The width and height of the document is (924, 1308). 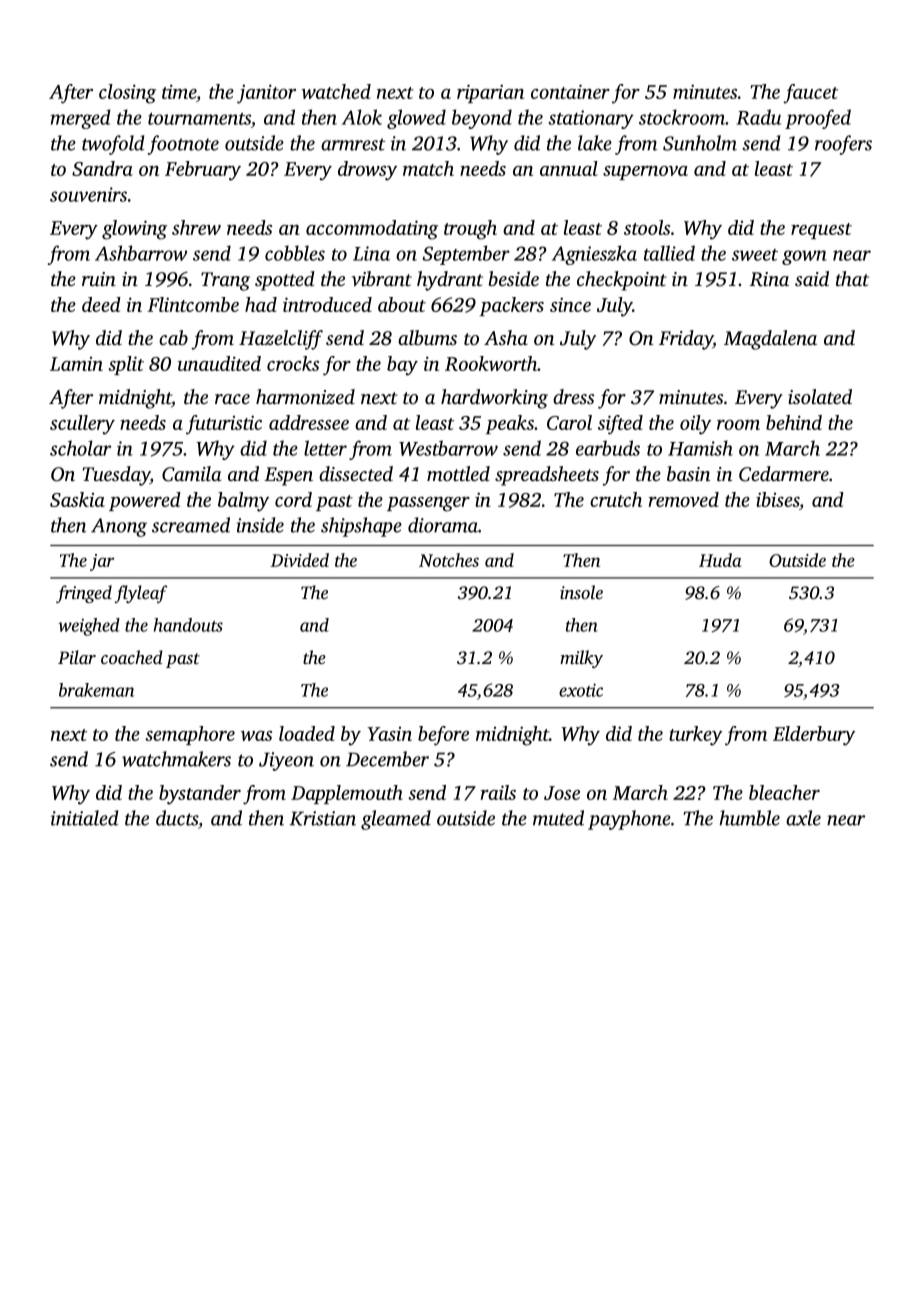 I want to click on Anong, so click(x=119, y=527).
